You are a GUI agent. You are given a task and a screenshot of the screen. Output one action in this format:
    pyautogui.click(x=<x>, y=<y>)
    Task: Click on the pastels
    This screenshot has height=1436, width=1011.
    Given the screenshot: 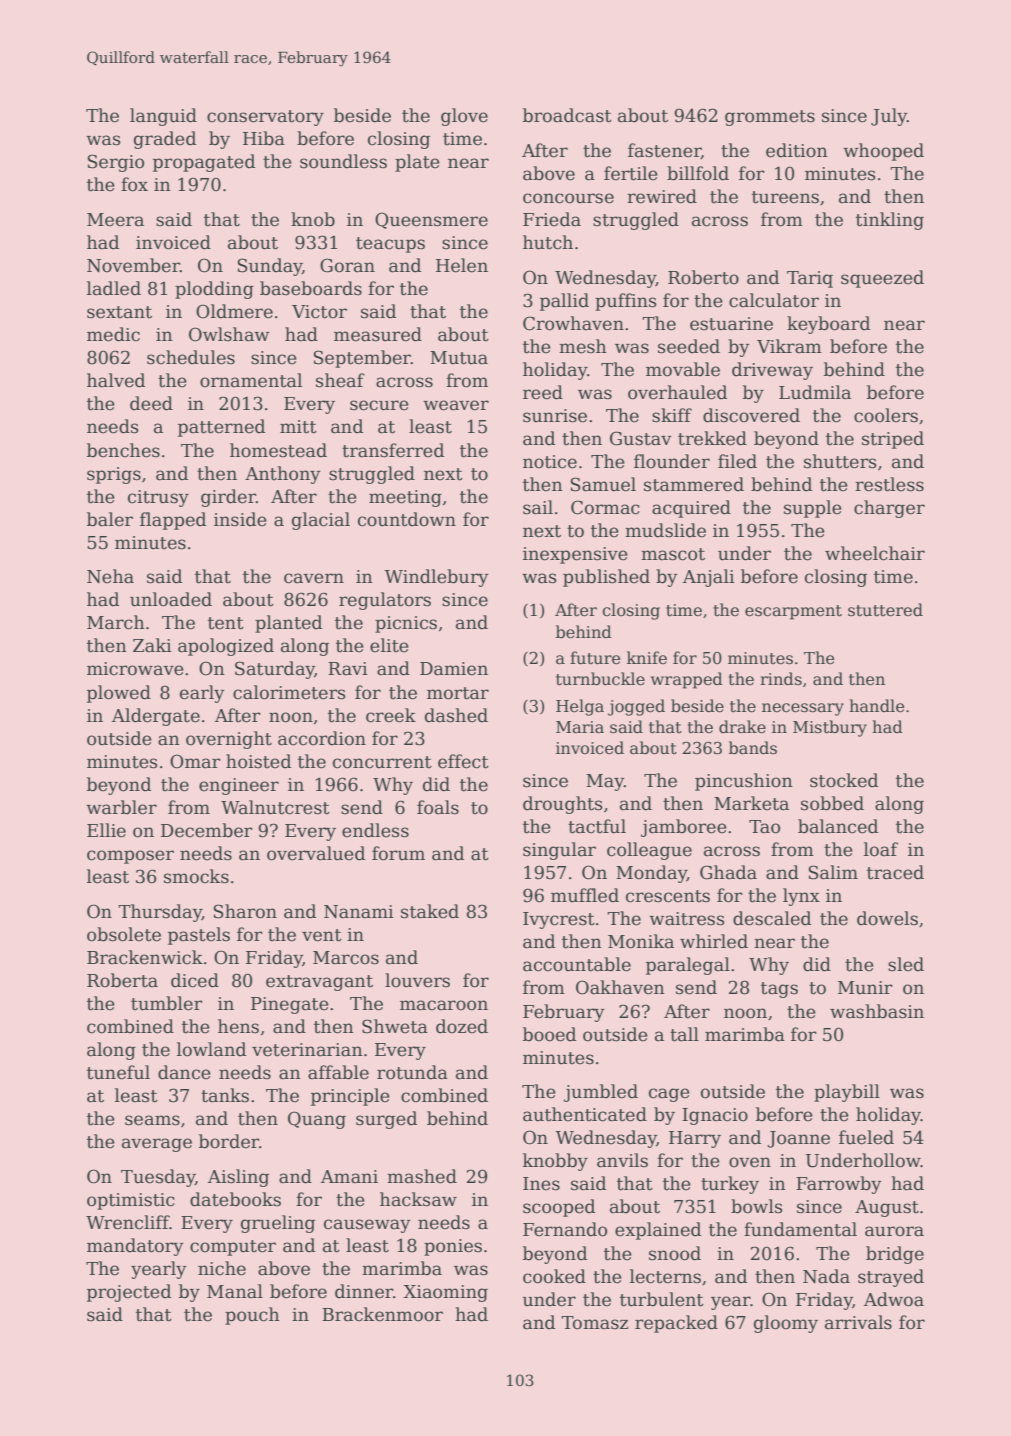 What is the action you would take?
    pyautogui.click(x=199, y=936)
